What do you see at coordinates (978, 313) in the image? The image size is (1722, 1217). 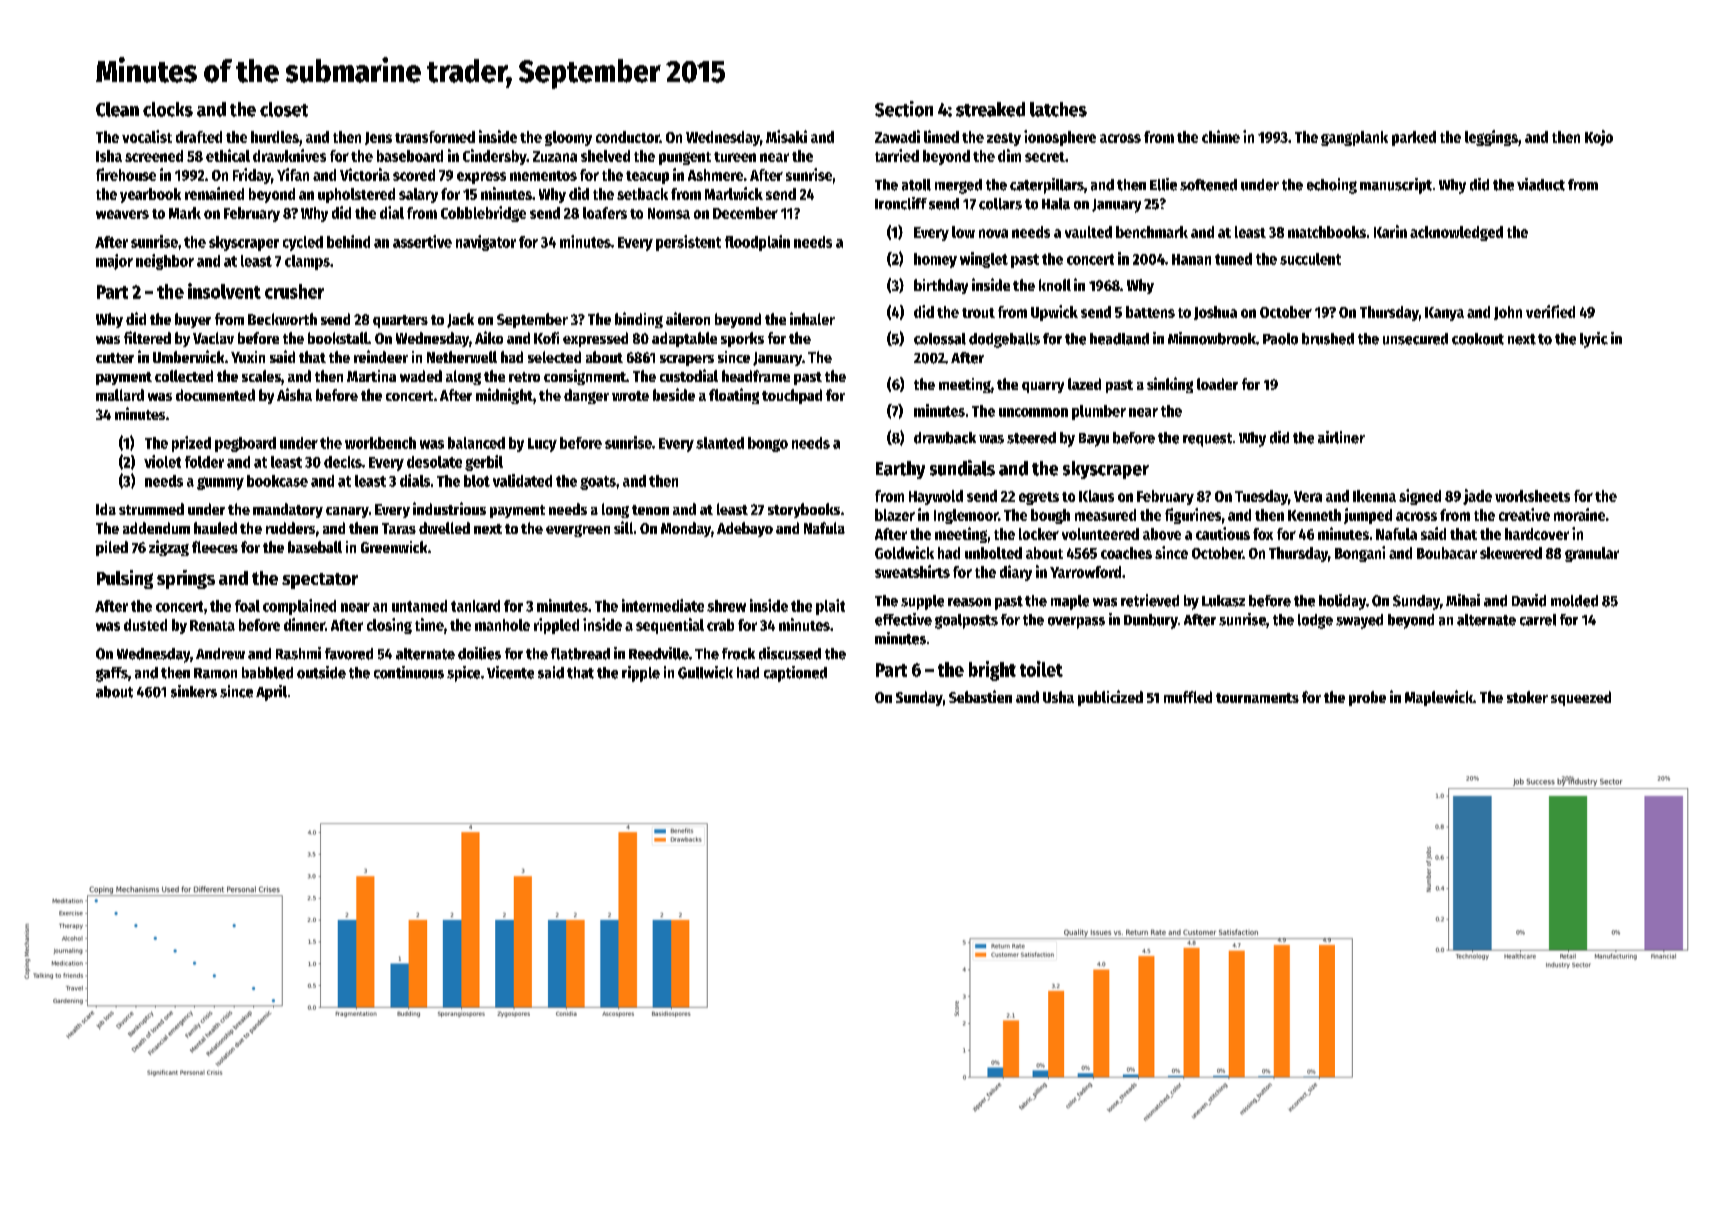 I see `trout` at bounding box center [978, 313].
